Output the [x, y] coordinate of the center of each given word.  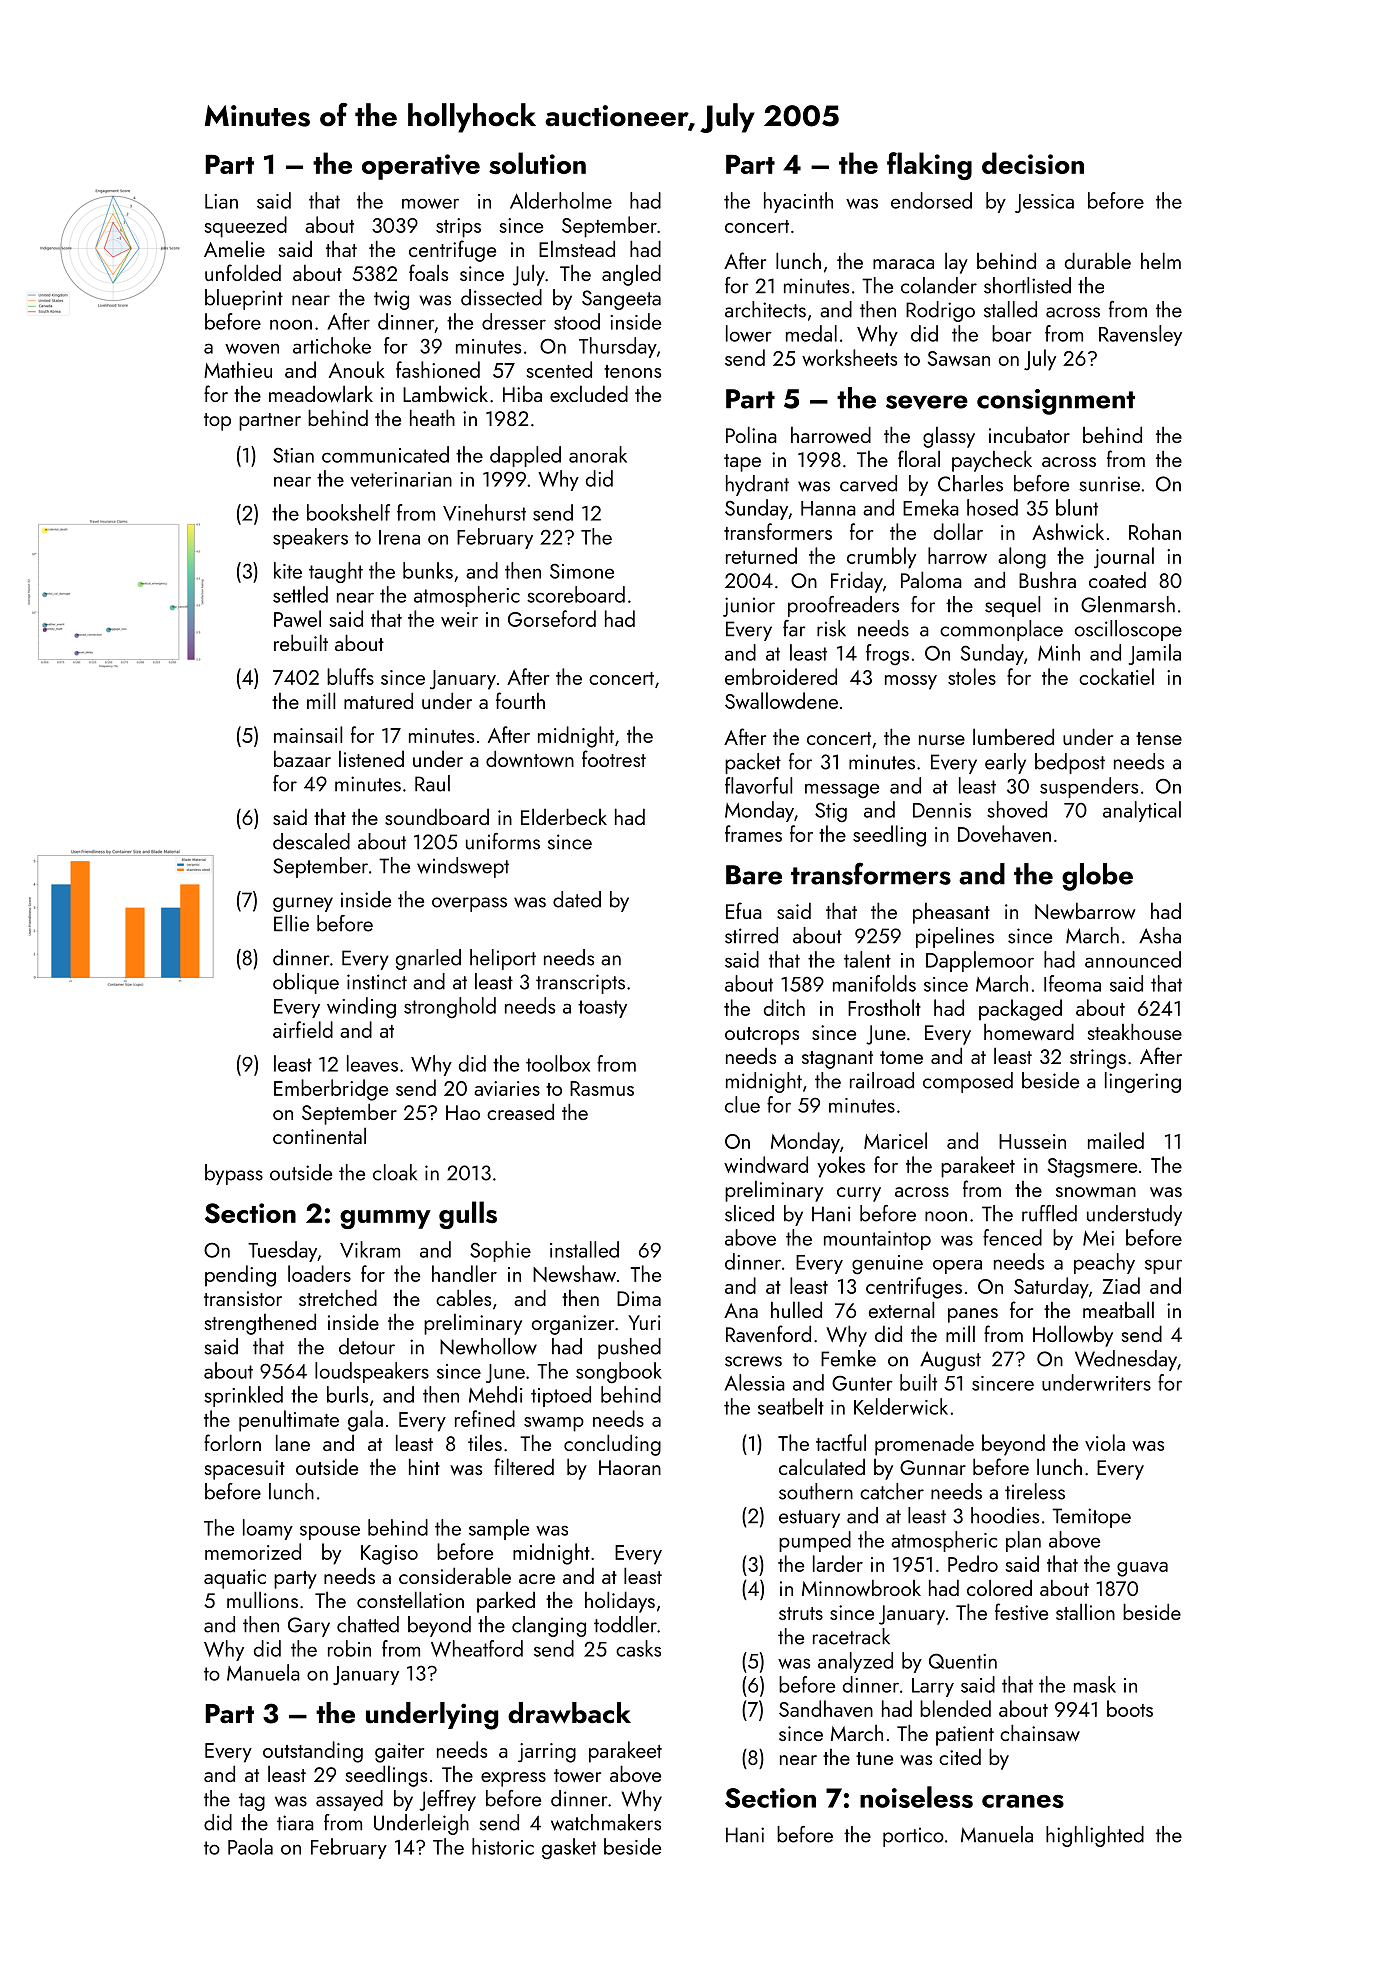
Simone [582, 571]
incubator [1029, 434]
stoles [972, 676]
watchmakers [606, 1822]
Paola [250, 1846]
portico [913, 1837]
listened [371, 759]
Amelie [234, 249]
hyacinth [798, 202]
